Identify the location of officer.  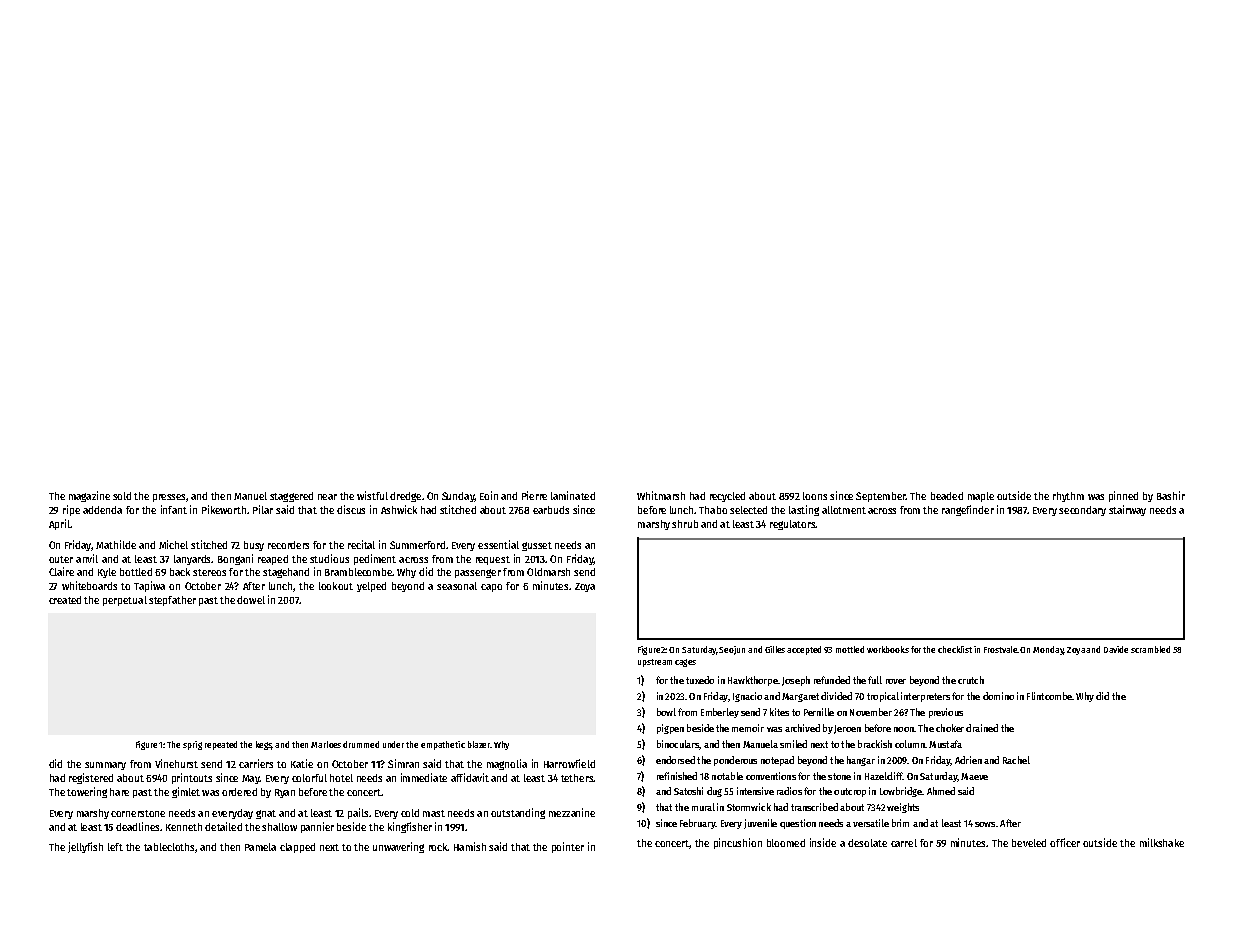
(1065, 842).
